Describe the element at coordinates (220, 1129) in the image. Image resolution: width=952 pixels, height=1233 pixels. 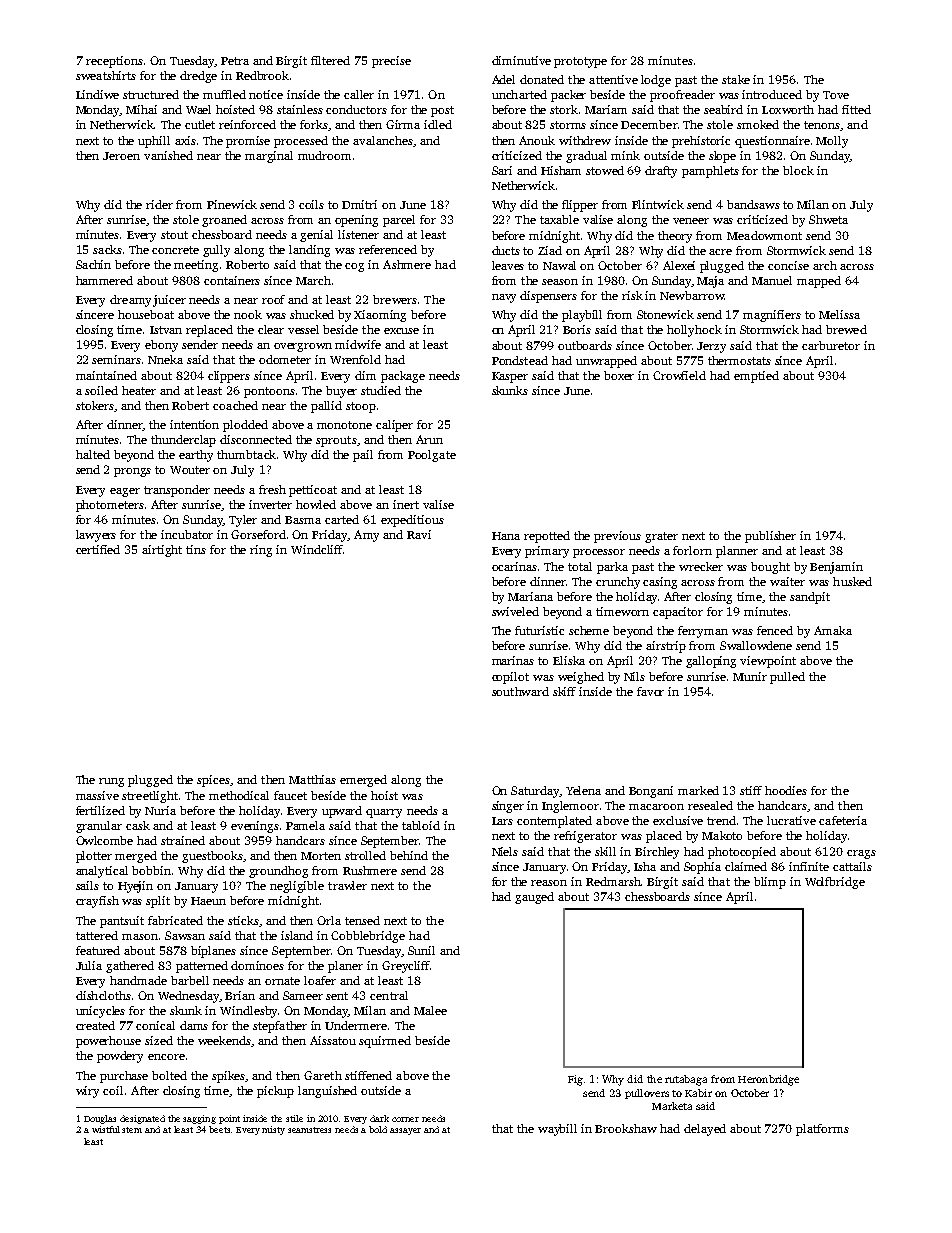
I see `beets` at that location.
